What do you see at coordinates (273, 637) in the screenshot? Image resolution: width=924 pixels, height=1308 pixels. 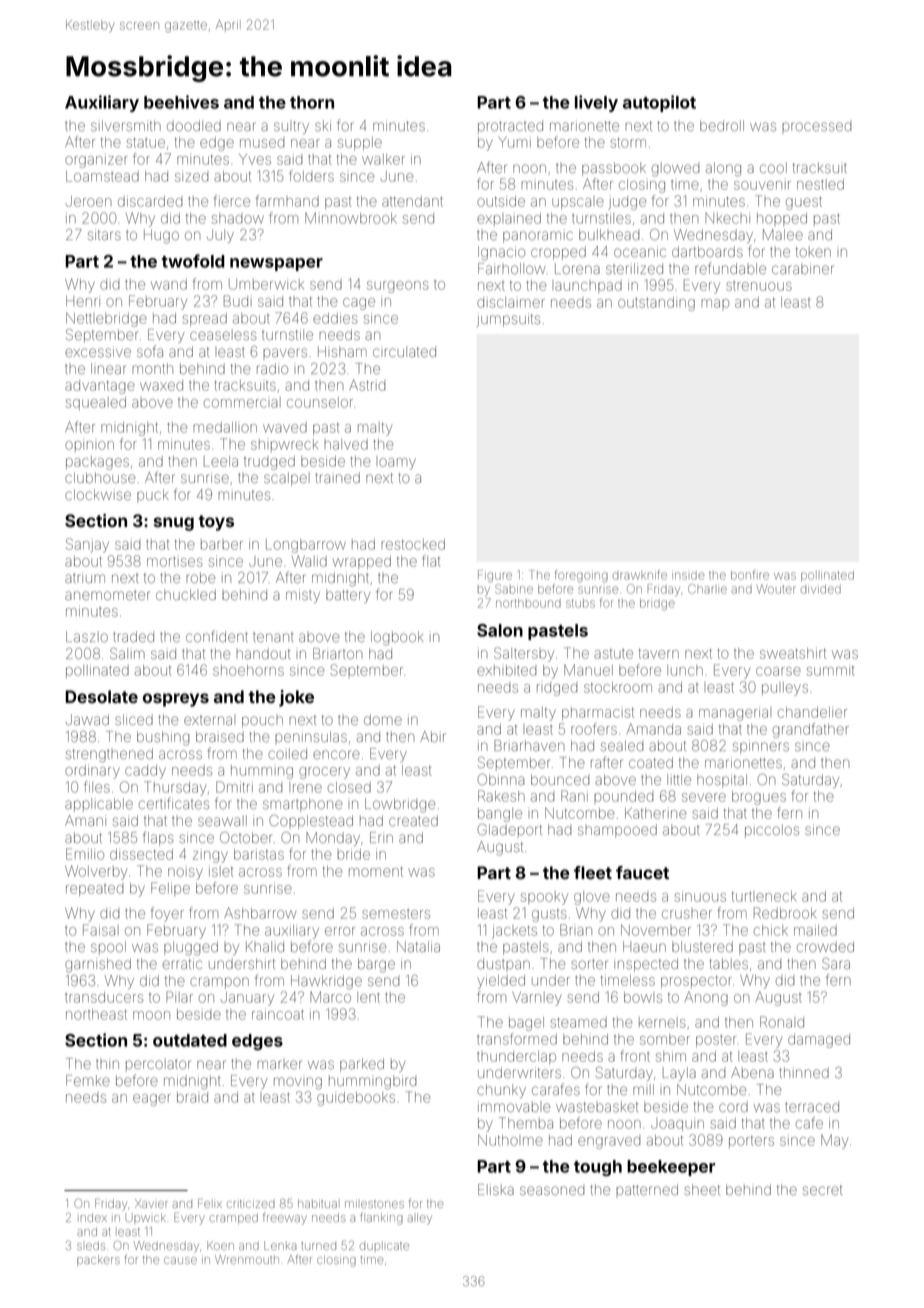 I see `tenant` at bounding box center [273, 637].
